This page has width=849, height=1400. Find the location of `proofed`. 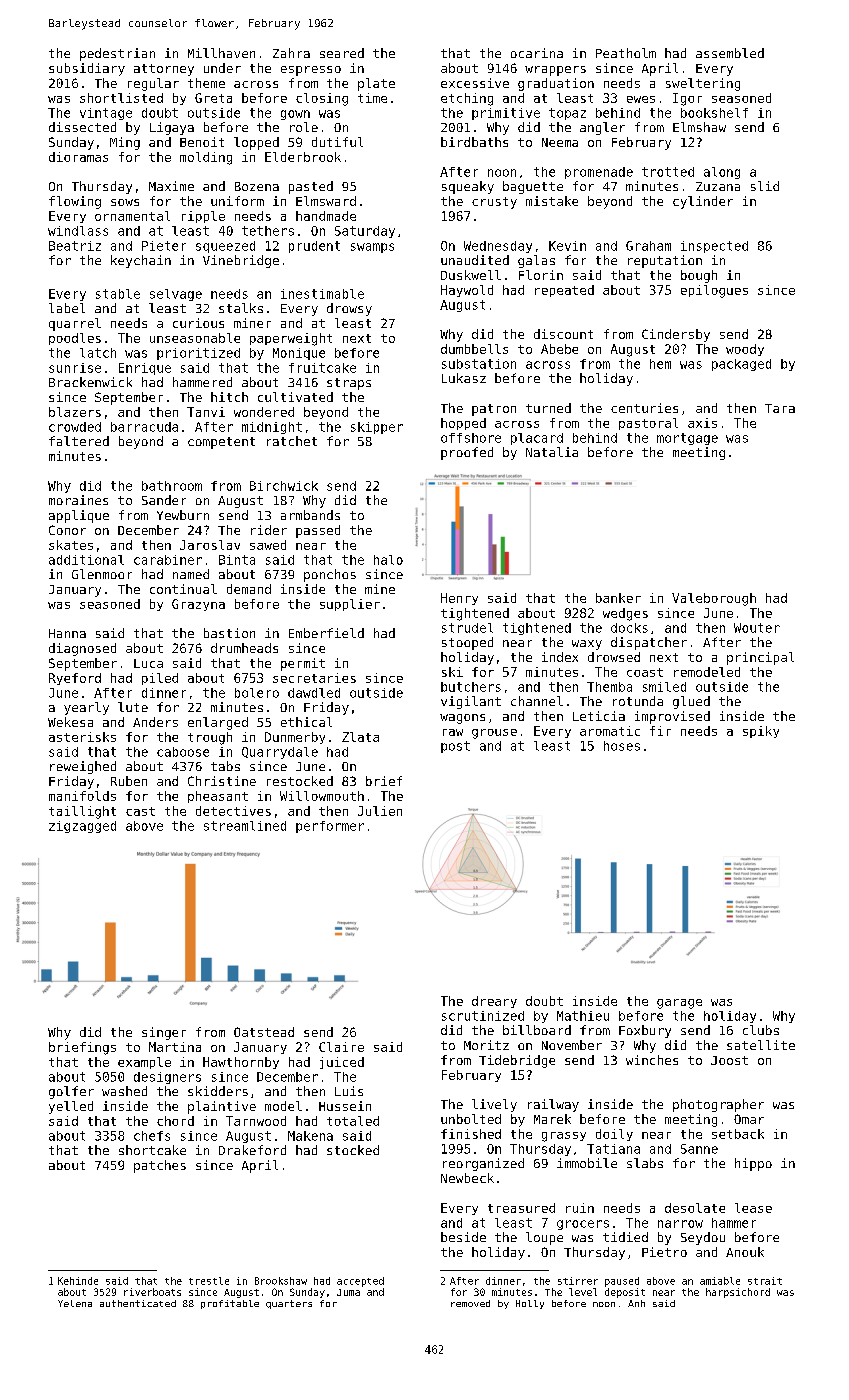

proofed is located at coordinates (467, 453).
